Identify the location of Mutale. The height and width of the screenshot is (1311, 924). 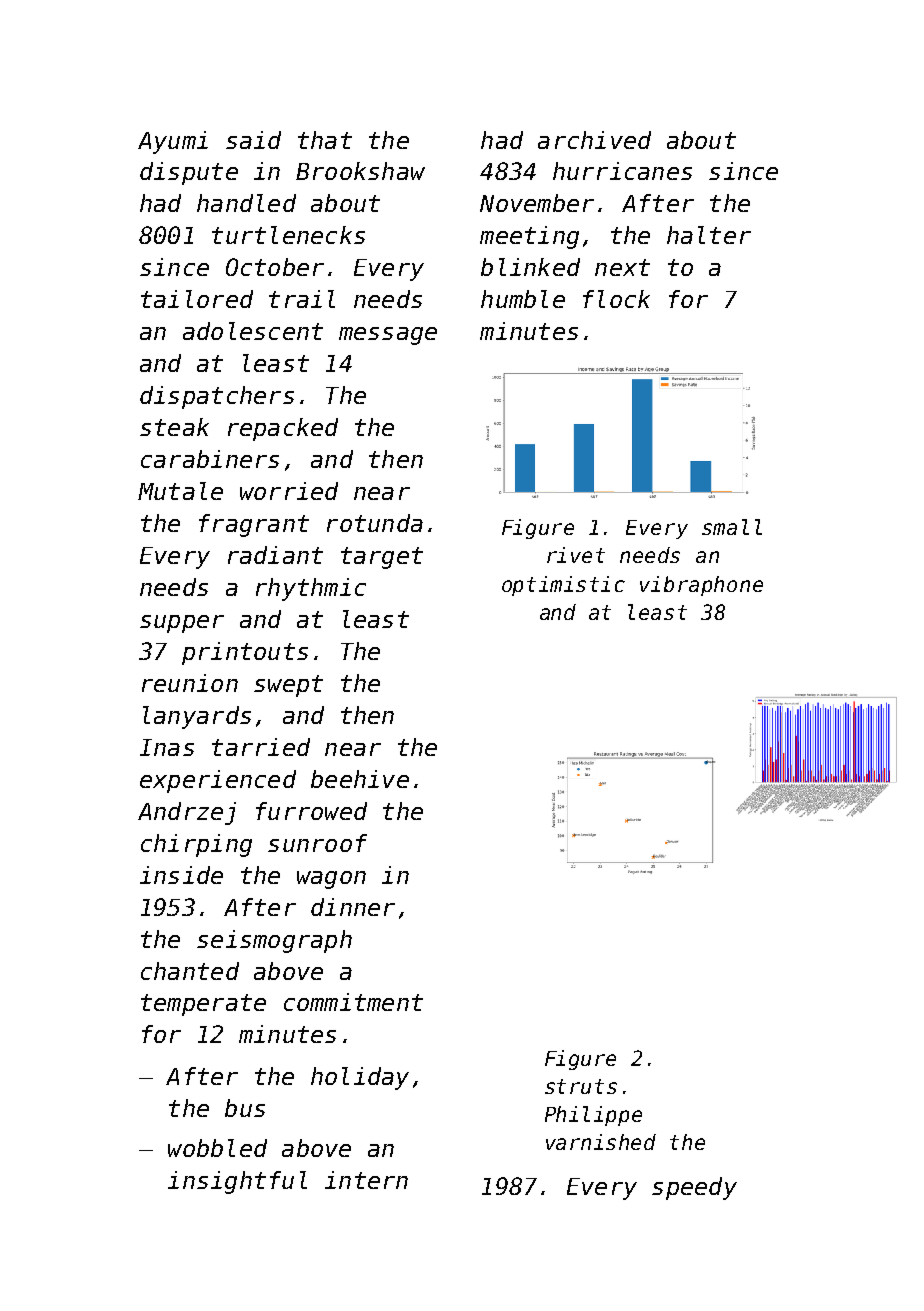
(180, 491).
